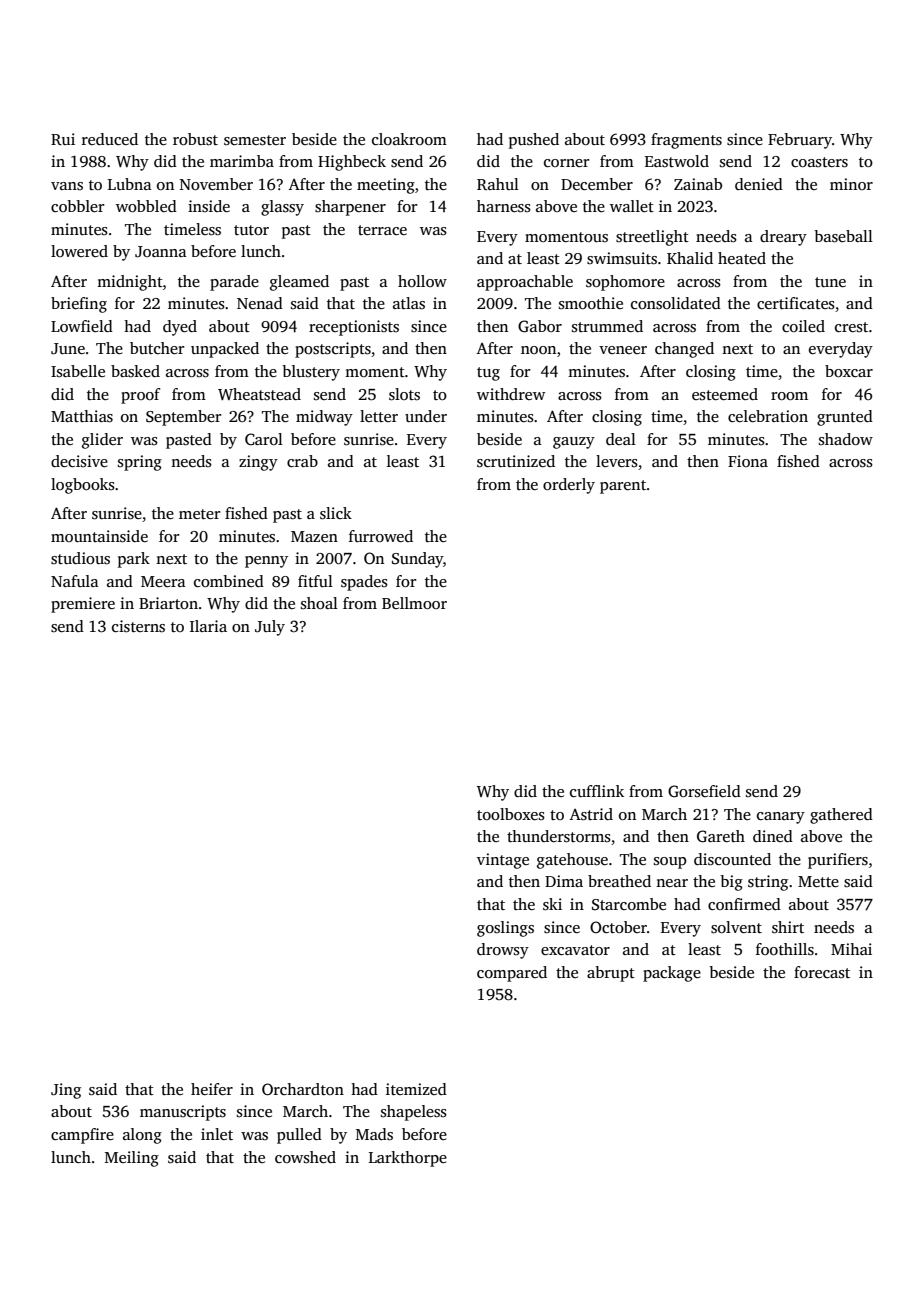 Image resolution: width=924 pixels, height=1314 pixels. I want to click on Meera, so click(163, 581).
